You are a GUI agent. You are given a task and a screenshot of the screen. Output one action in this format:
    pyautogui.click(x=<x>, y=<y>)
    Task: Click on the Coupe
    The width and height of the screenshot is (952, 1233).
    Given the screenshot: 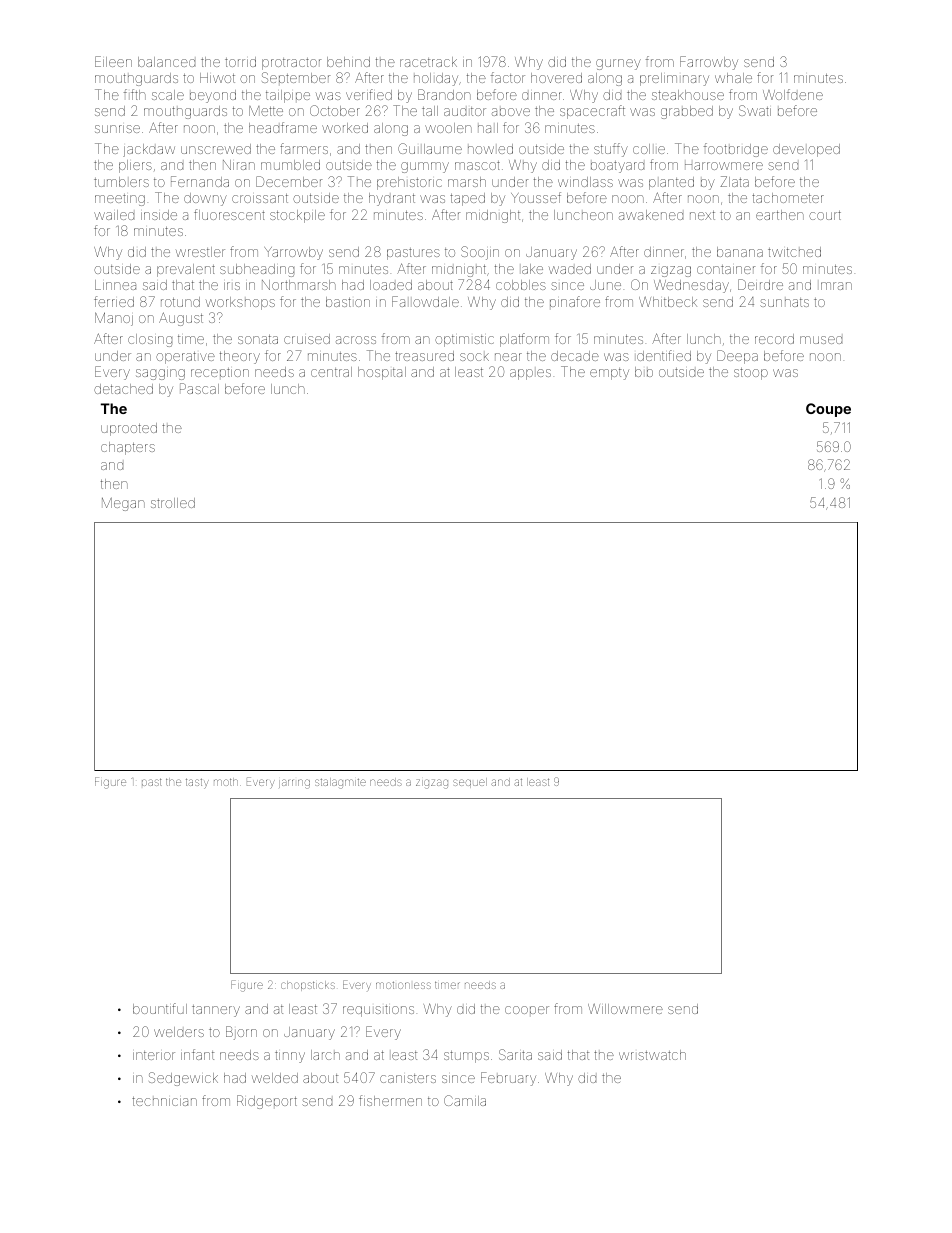 What is the action you would take?
    pyautogui.click(x=828, y=410)
